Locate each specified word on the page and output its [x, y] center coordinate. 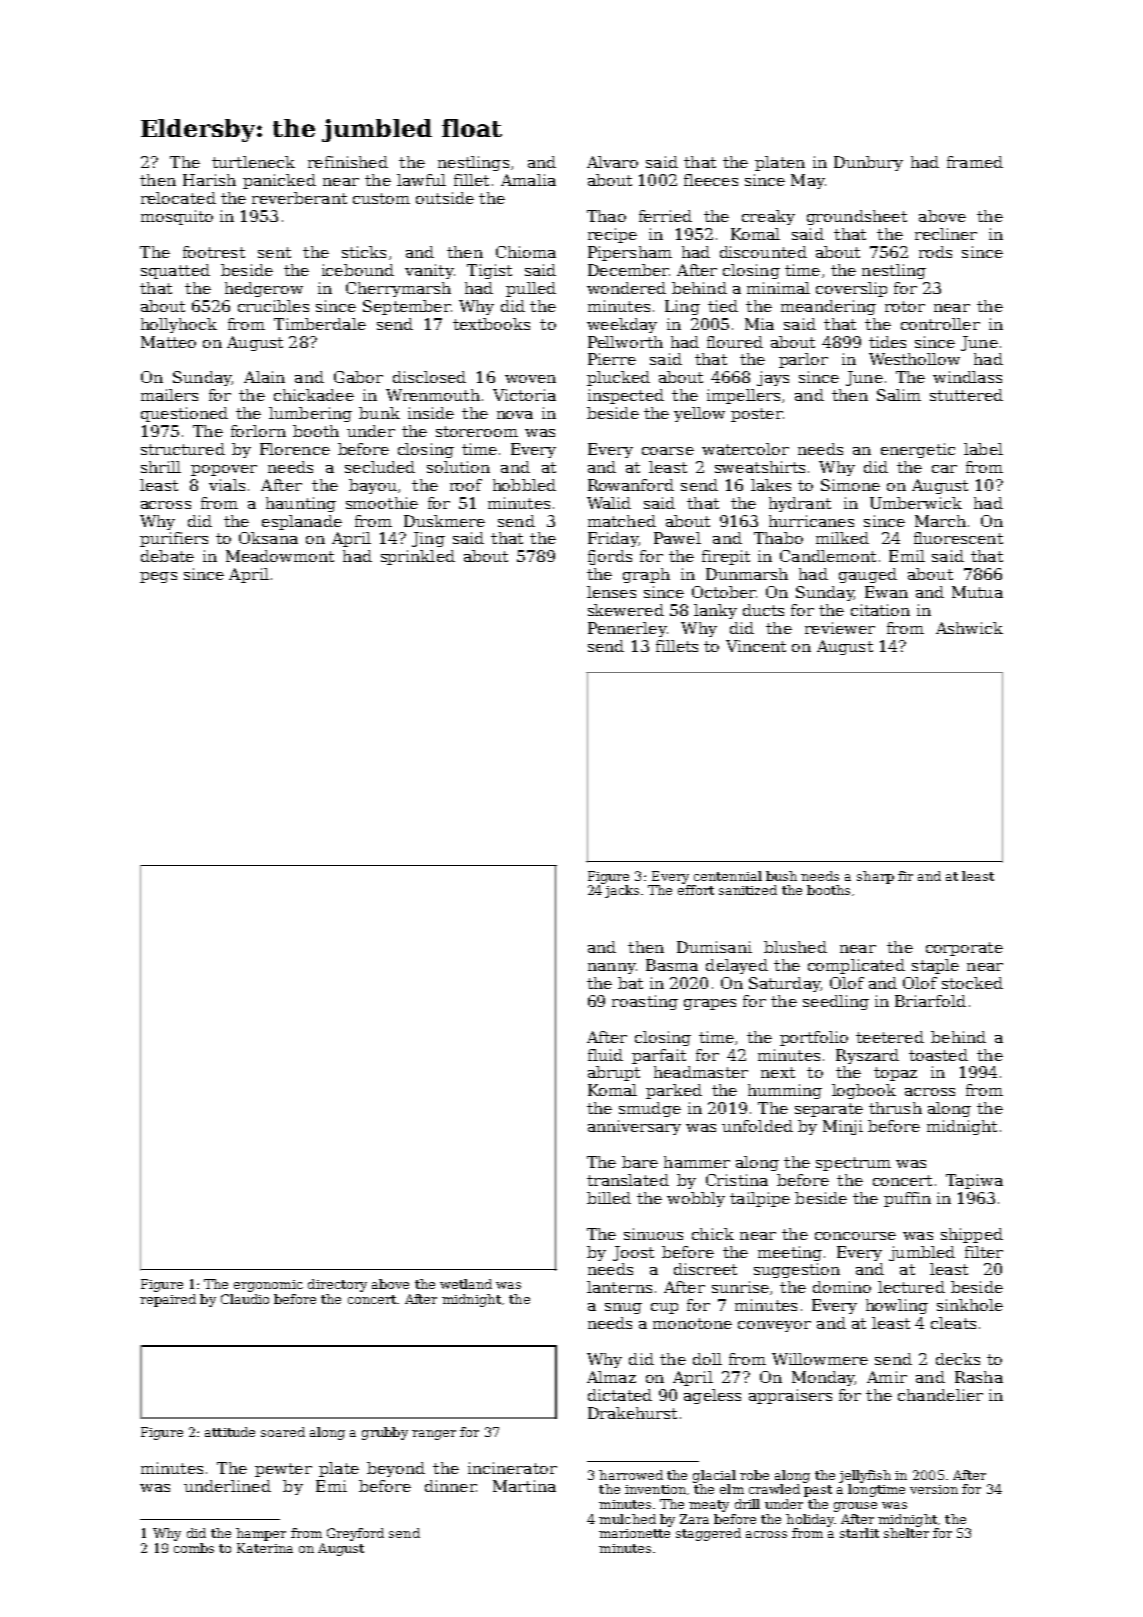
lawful [421, 180]
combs [194, 1548]
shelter [906, 1533]
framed [975, 162]
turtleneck [253, 162]
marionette [634, 1533]
